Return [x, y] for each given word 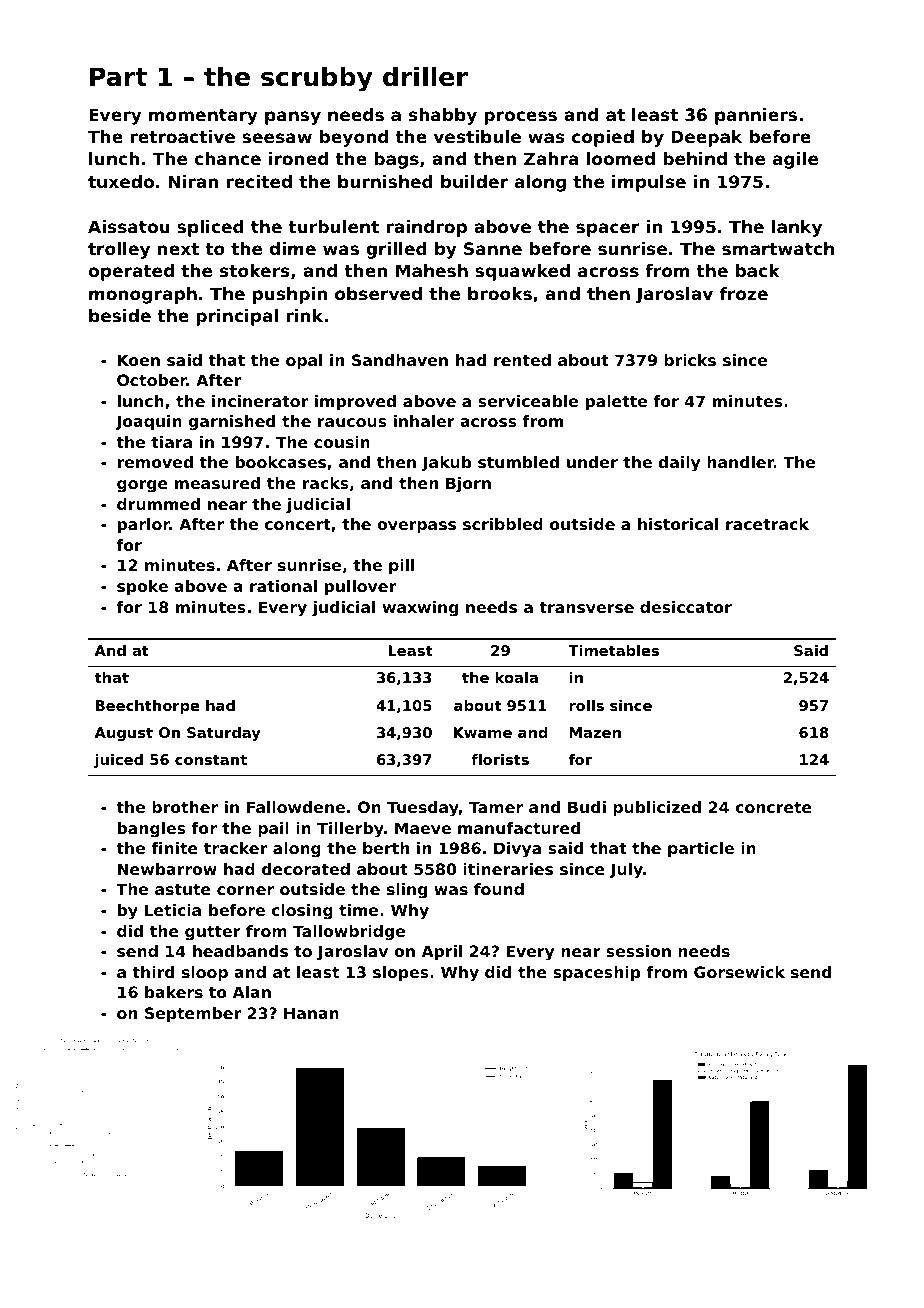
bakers [174, 992]
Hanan [311, 1013]
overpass [416, 527]
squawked [522, 272]
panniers [756, 116]
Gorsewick [739, 972]
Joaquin [148, 423]
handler [740, 462]
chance [228, 158]
